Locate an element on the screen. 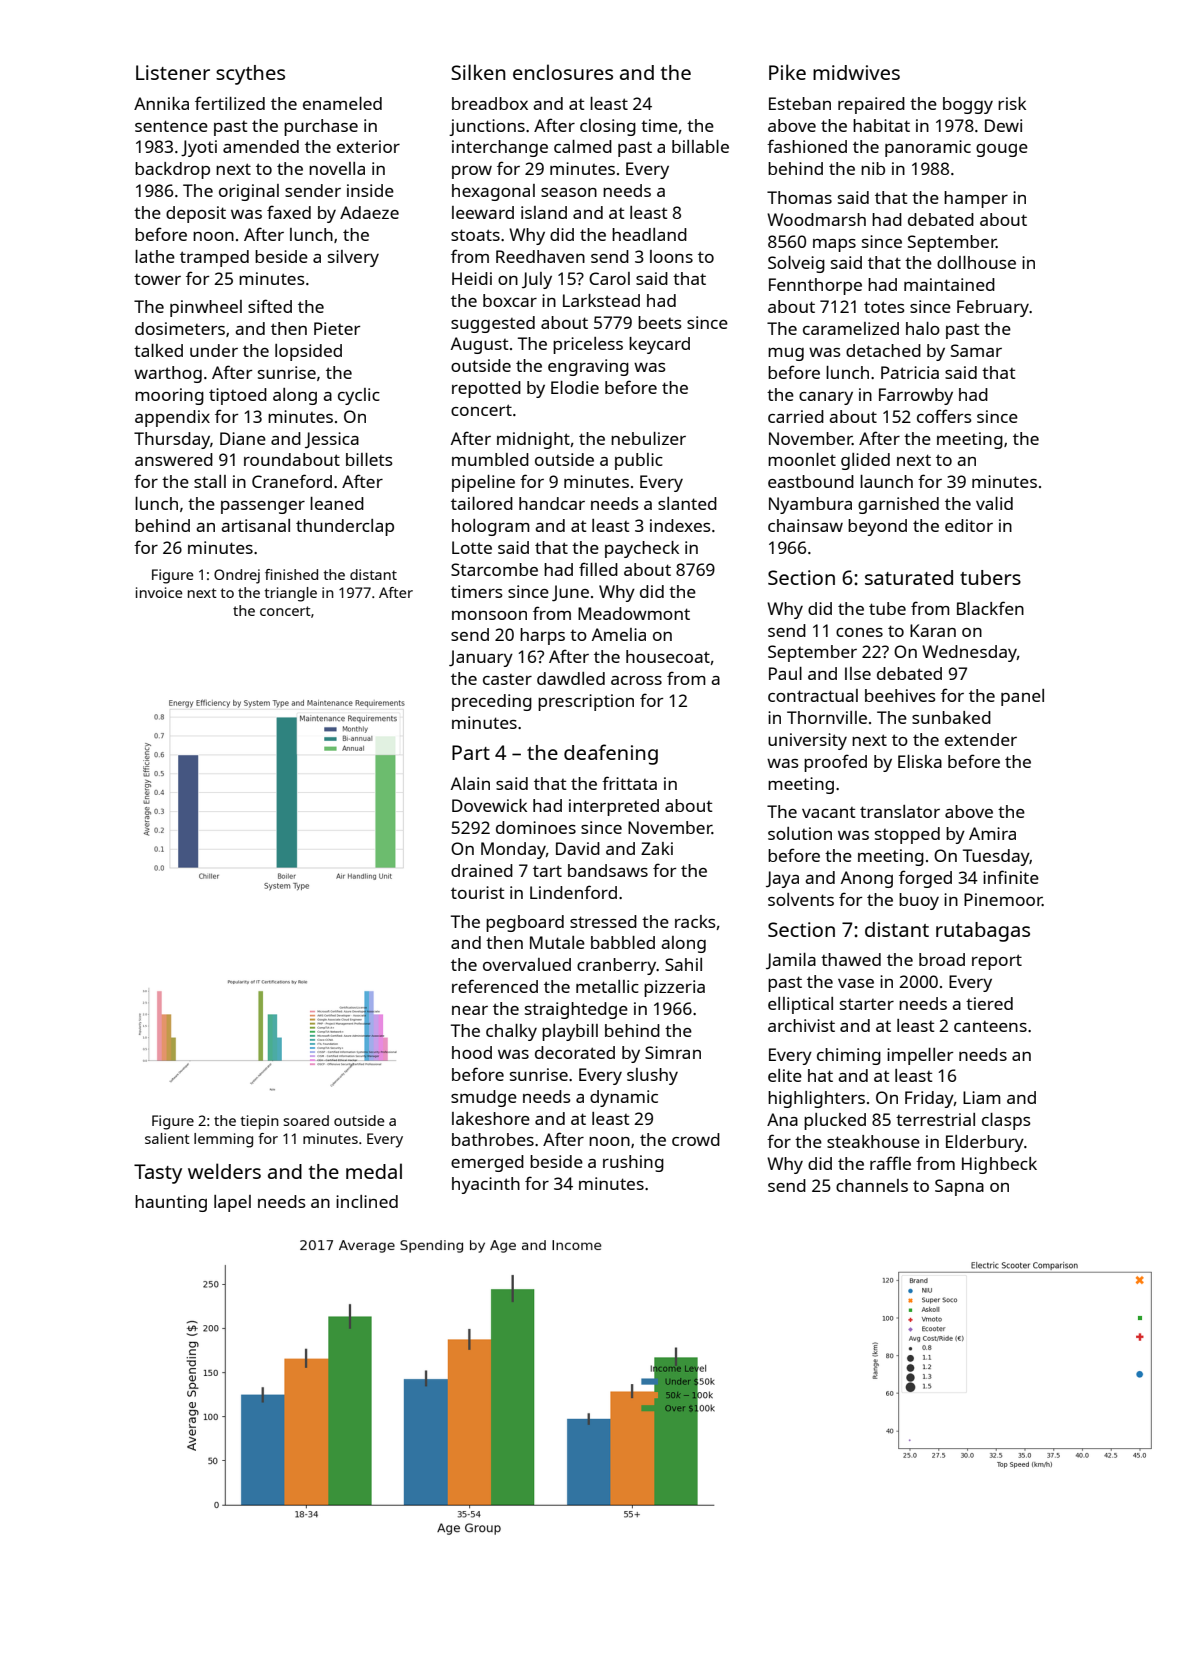 Image resolution: width=1181 pixels, height=1671 pixels. rushing is located at coordinates (633, 1163).
